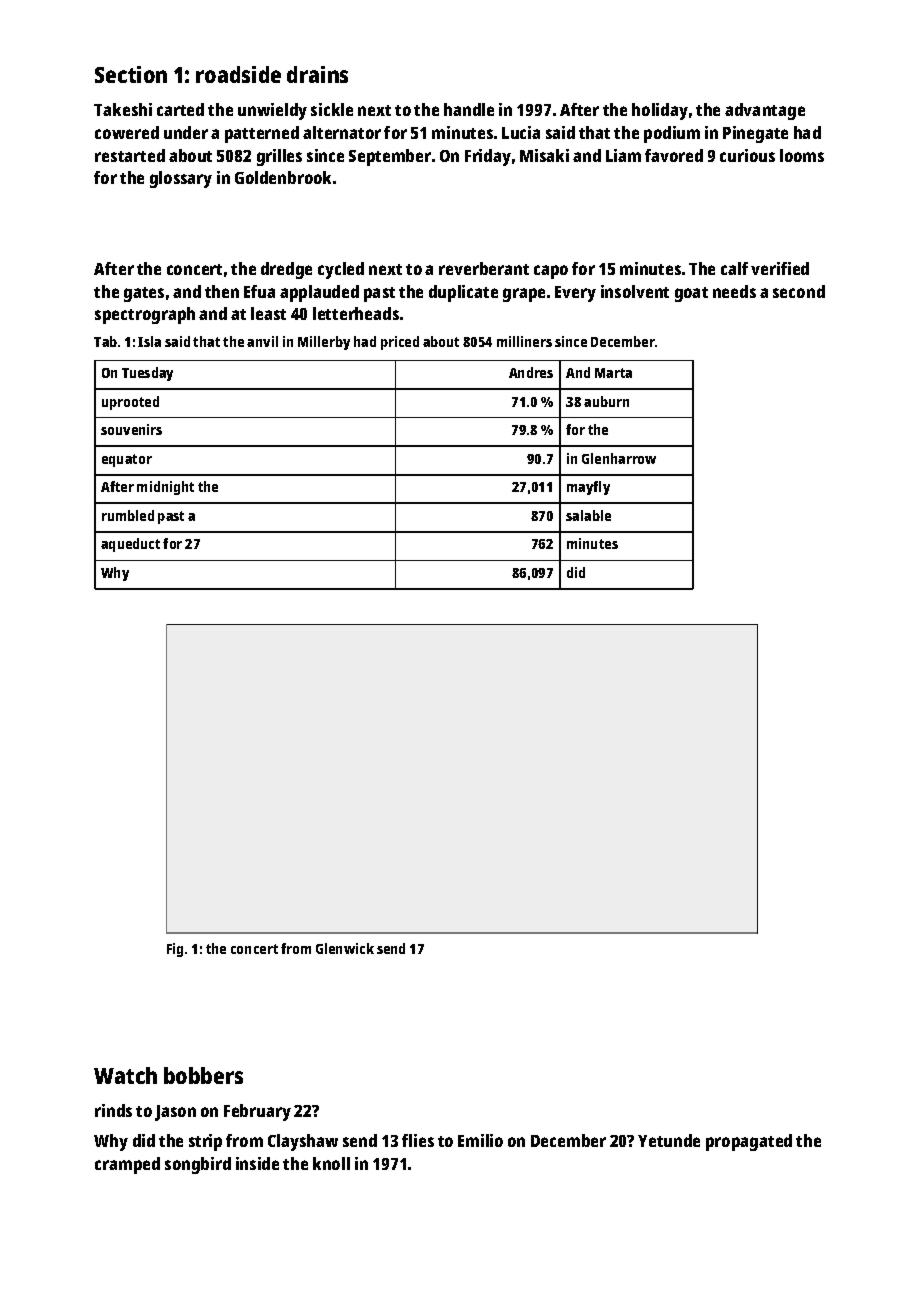 This screenshot has width=924, height=1311. Describe the element at coordinates (130, 545) in the screenshot. I see `aqueduct` at that location.
